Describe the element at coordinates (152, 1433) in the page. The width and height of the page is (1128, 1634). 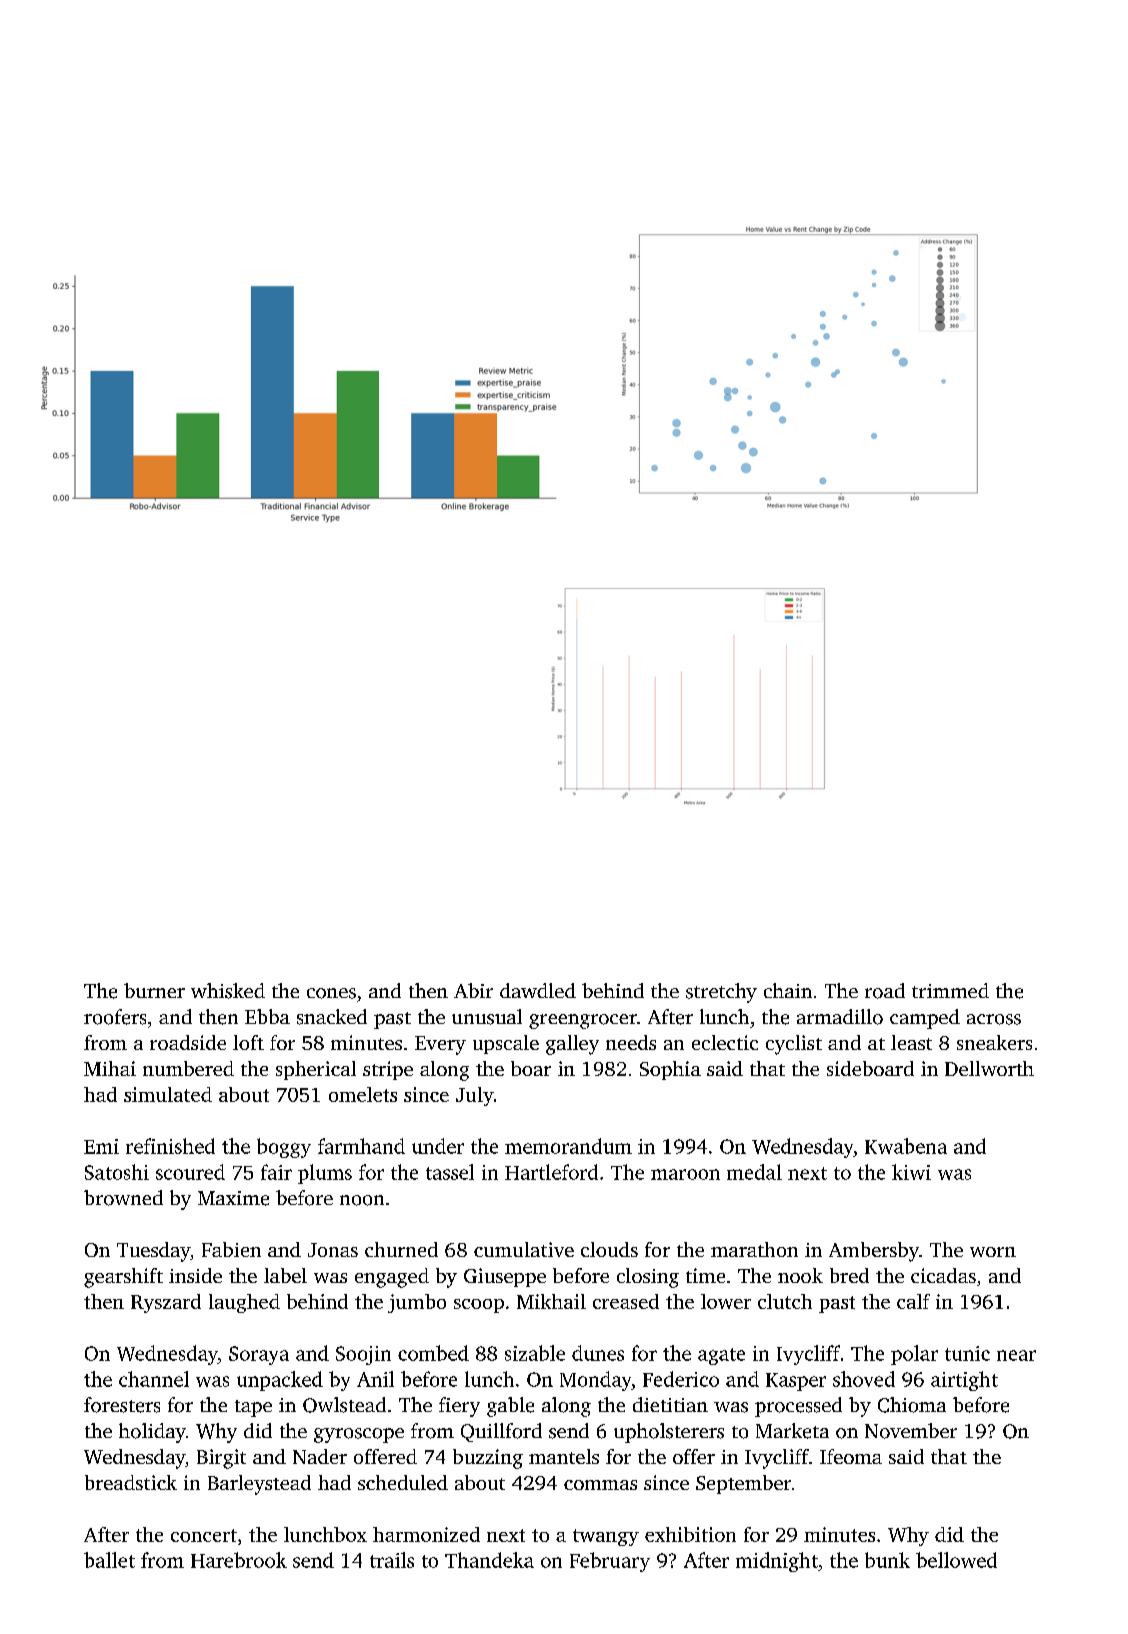
I see `holiday` at that location.
